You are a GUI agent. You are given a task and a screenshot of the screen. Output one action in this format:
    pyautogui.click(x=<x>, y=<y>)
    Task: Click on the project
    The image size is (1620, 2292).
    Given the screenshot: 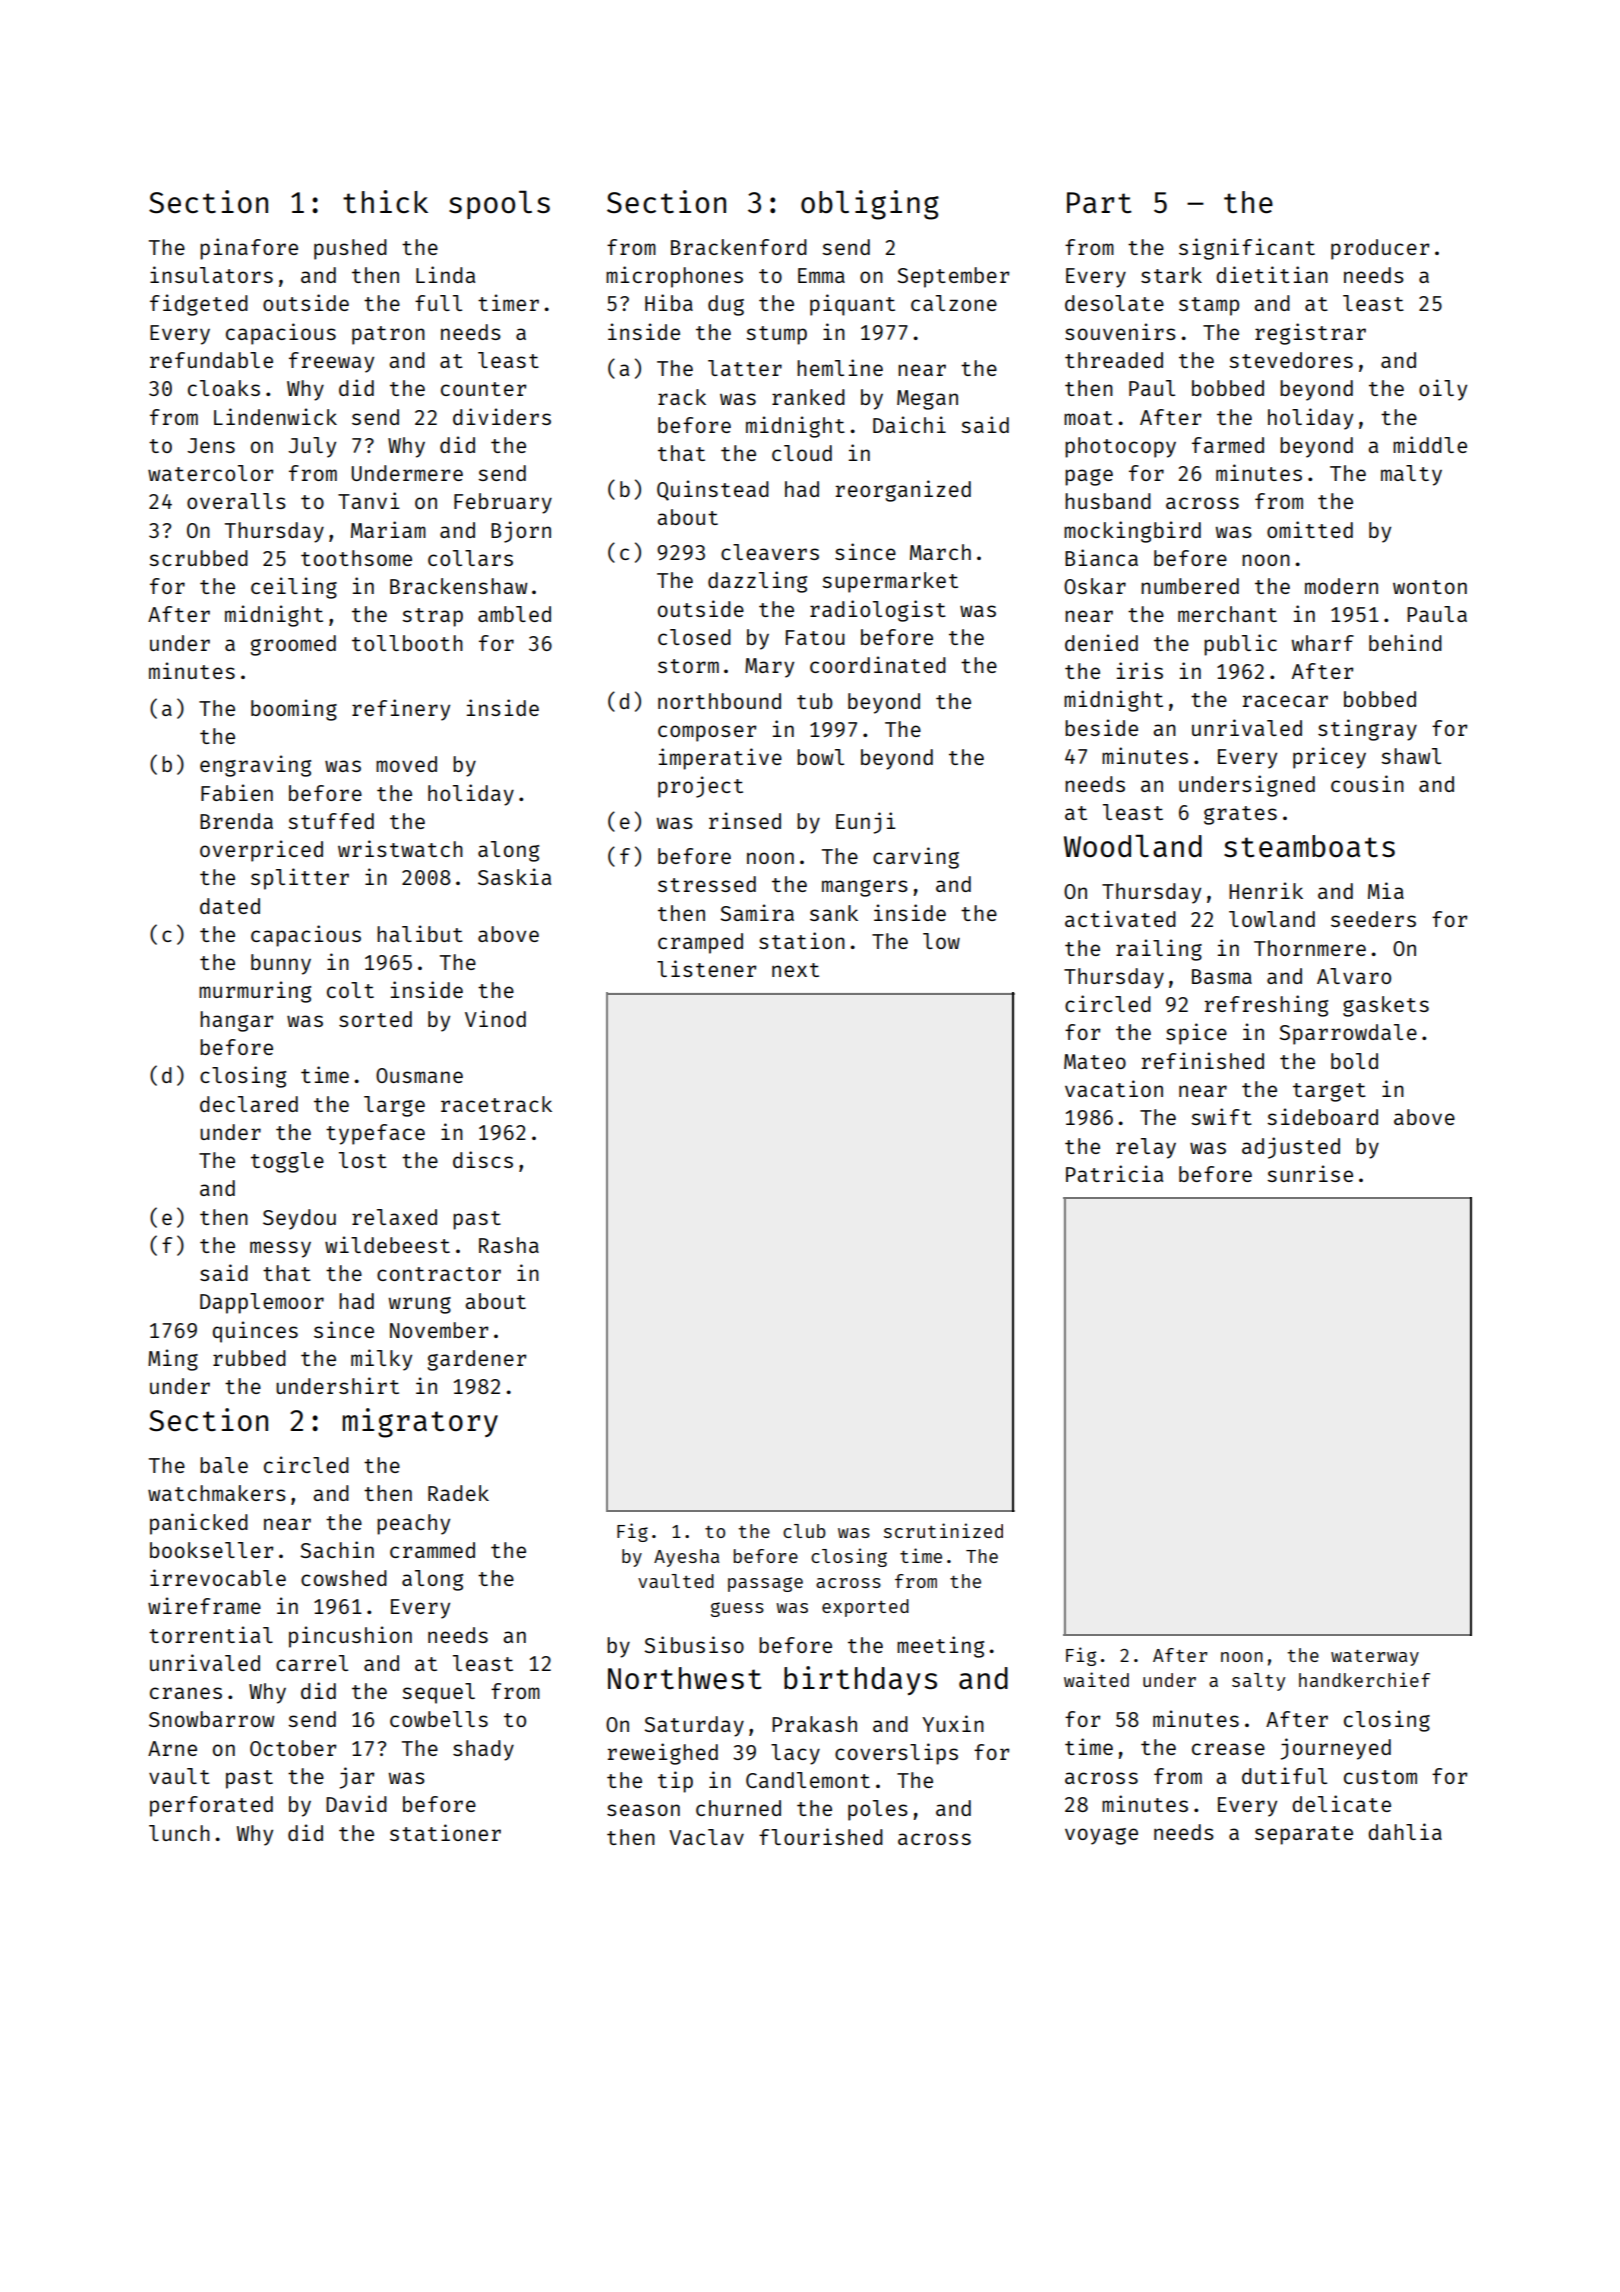 What is the action you would take?
    pyautogui.click(x=700, y=787)
